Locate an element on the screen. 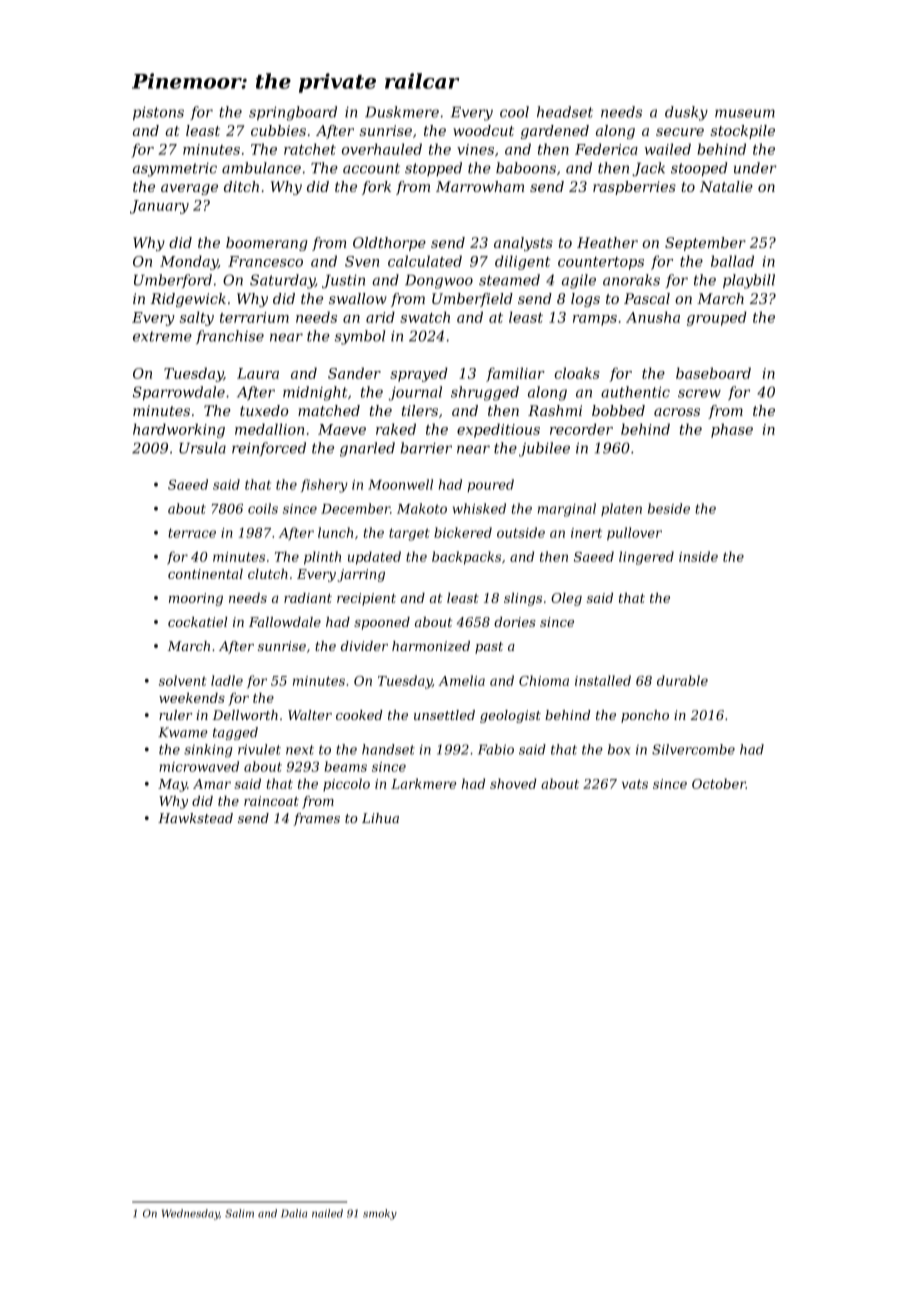 This screenshot has width=908, height=1316. cubbies is located at coordinates (278, 130).
